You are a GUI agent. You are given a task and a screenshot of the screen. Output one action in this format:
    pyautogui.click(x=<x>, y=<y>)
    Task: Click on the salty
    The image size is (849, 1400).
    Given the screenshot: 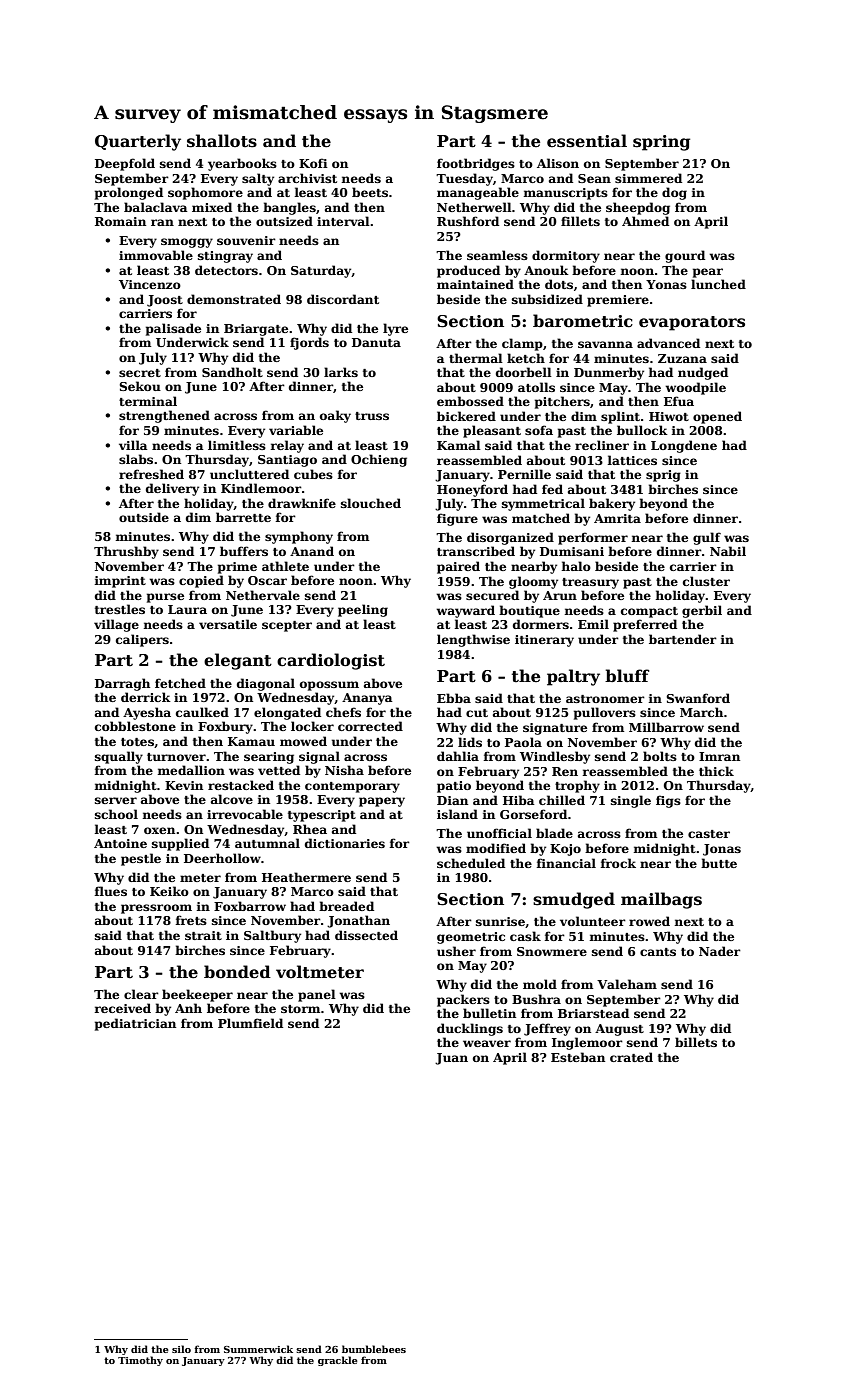 What is the action you would take?
    pyautogui.click(x=258, y=179)
